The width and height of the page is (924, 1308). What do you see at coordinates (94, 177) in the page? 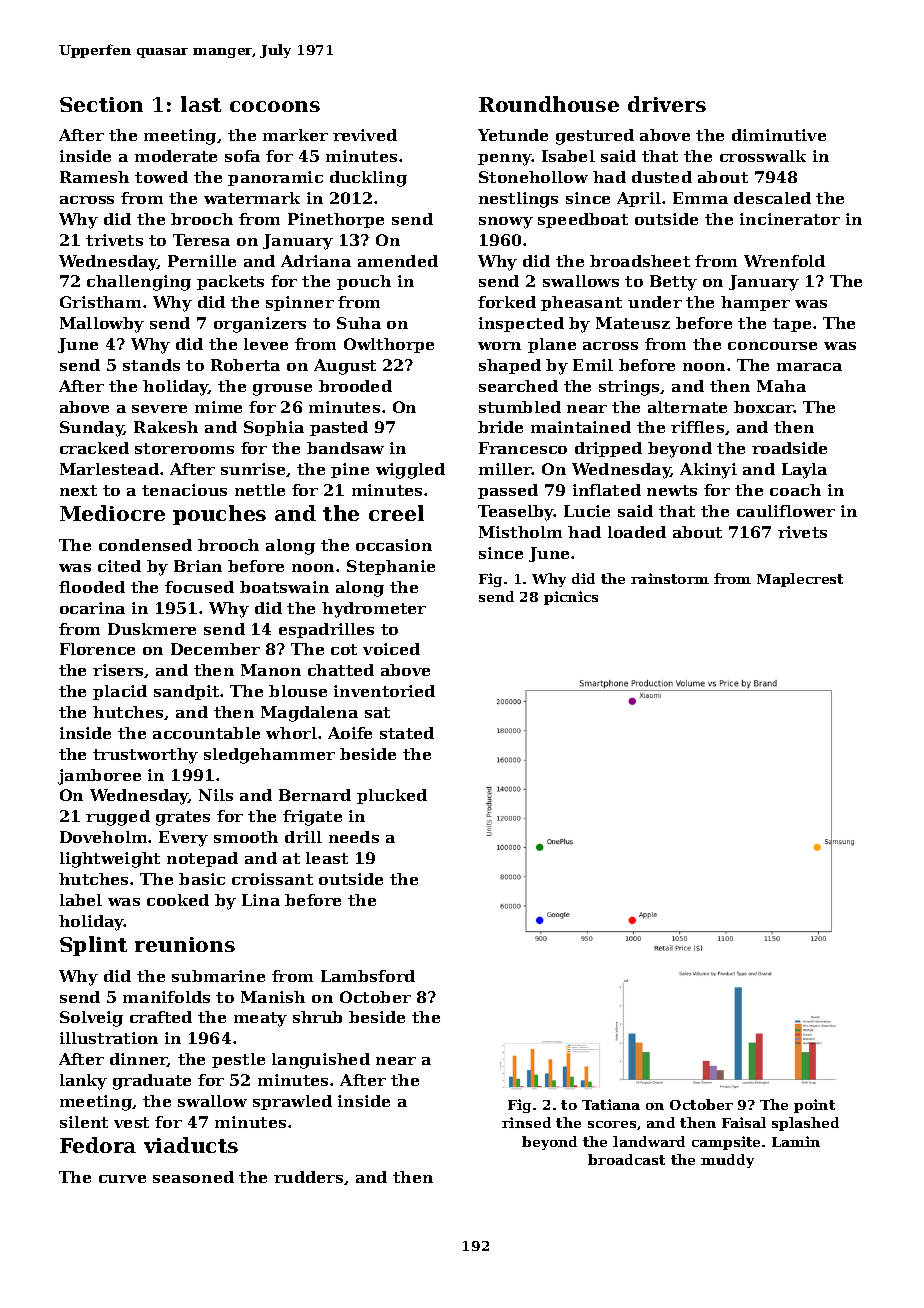
I see `Ramesh` at bounding box center [94, 177].
